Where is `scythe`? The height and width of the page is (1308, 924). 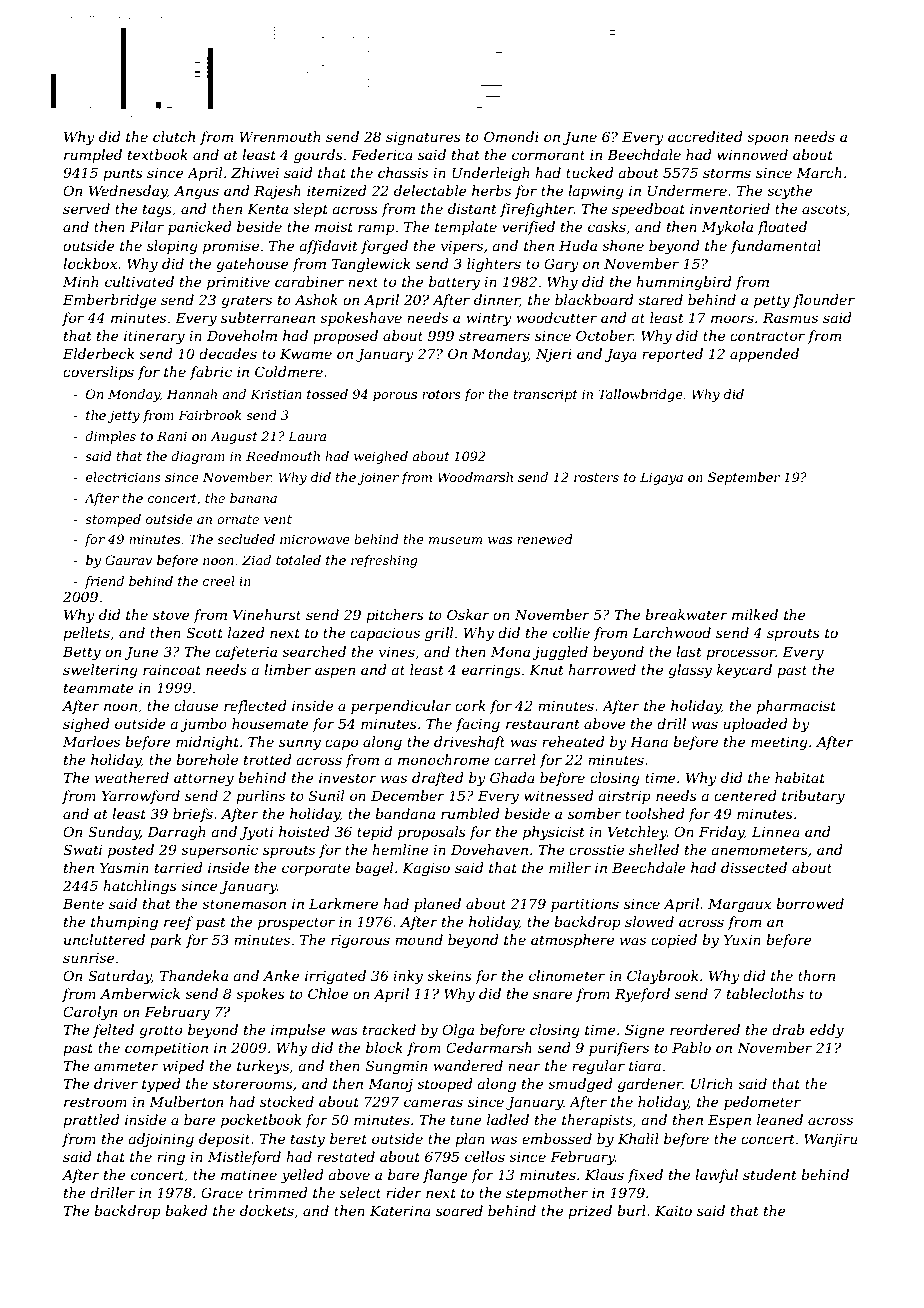 scythe is located at coordinates (790, 192).
